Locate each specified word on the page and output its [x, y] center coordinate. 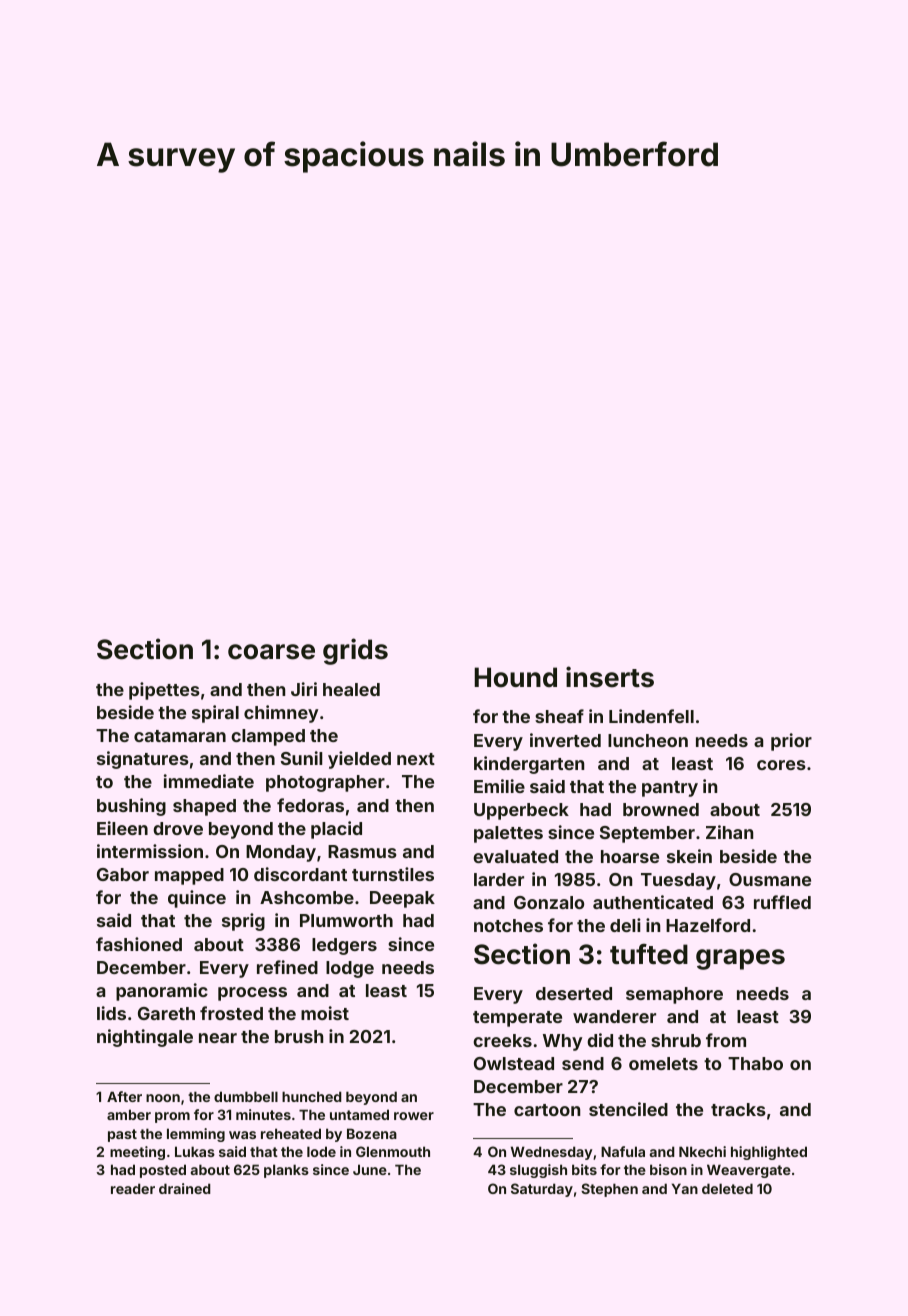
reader [133, 1188]
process [252, 994]
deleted [727, 1188]
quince [197, 899]
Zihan [729, 832]
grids [355, 651]
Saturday [542, 1190]
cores [781, 765]
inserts [610, 677]
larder [499, 879]
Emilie [499, 786]
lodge [350, 969]
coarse [271, 652]
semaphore [674, 995]
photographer [325, 783]
